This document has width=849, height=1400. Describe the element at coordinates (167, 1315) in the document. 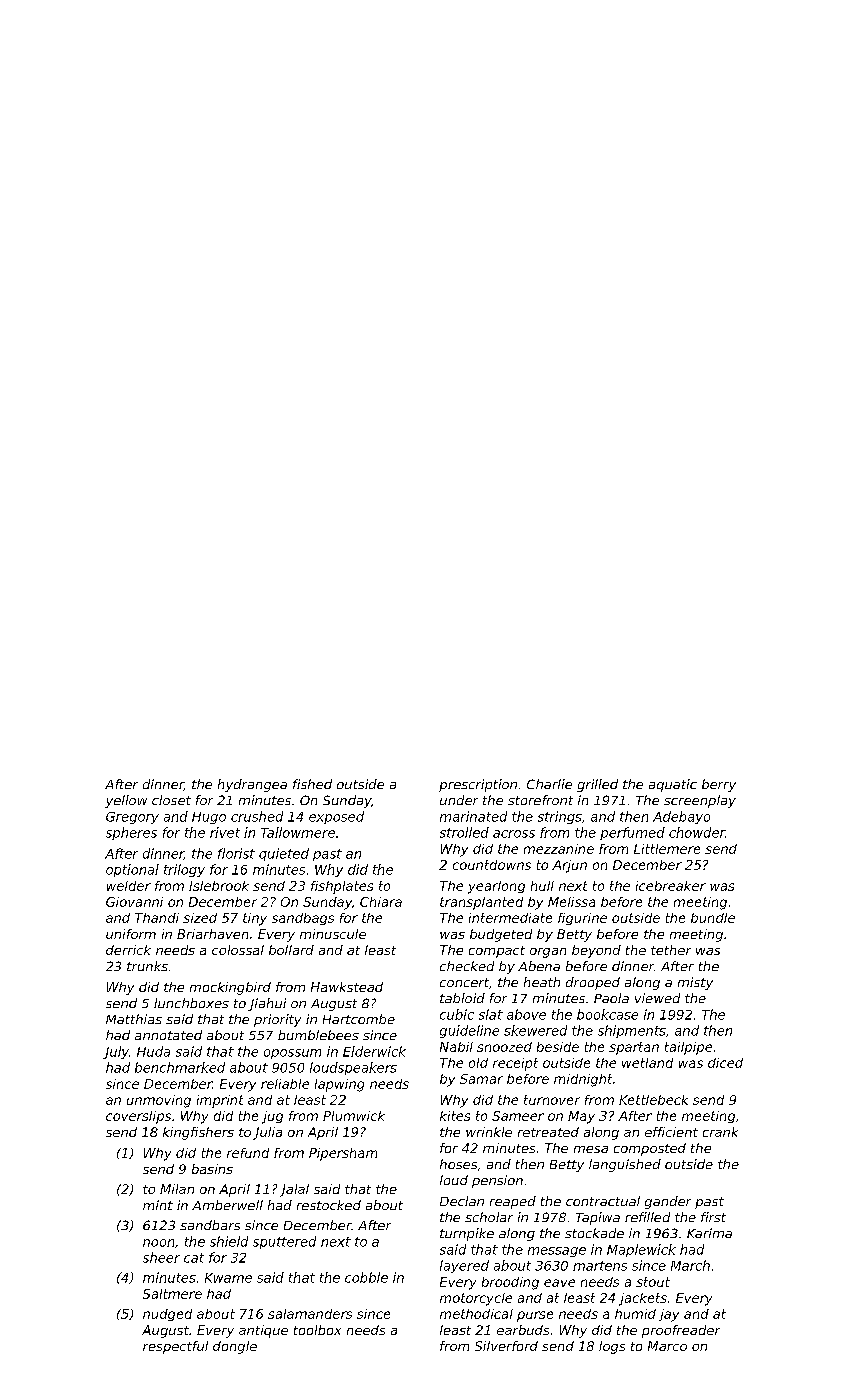

I see `nudged` at that location.
